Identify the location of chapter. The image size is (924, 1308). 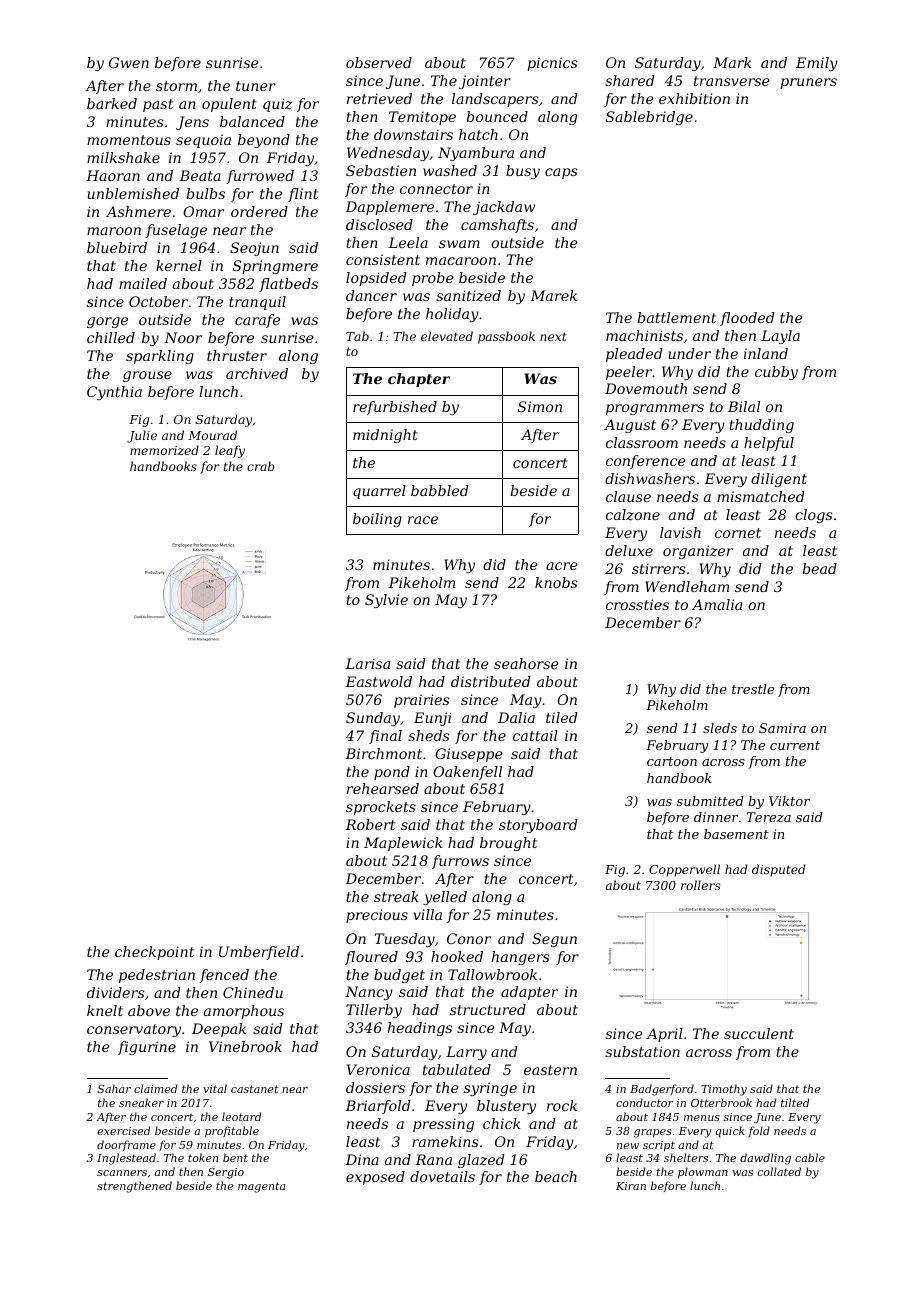
(419, 380).
